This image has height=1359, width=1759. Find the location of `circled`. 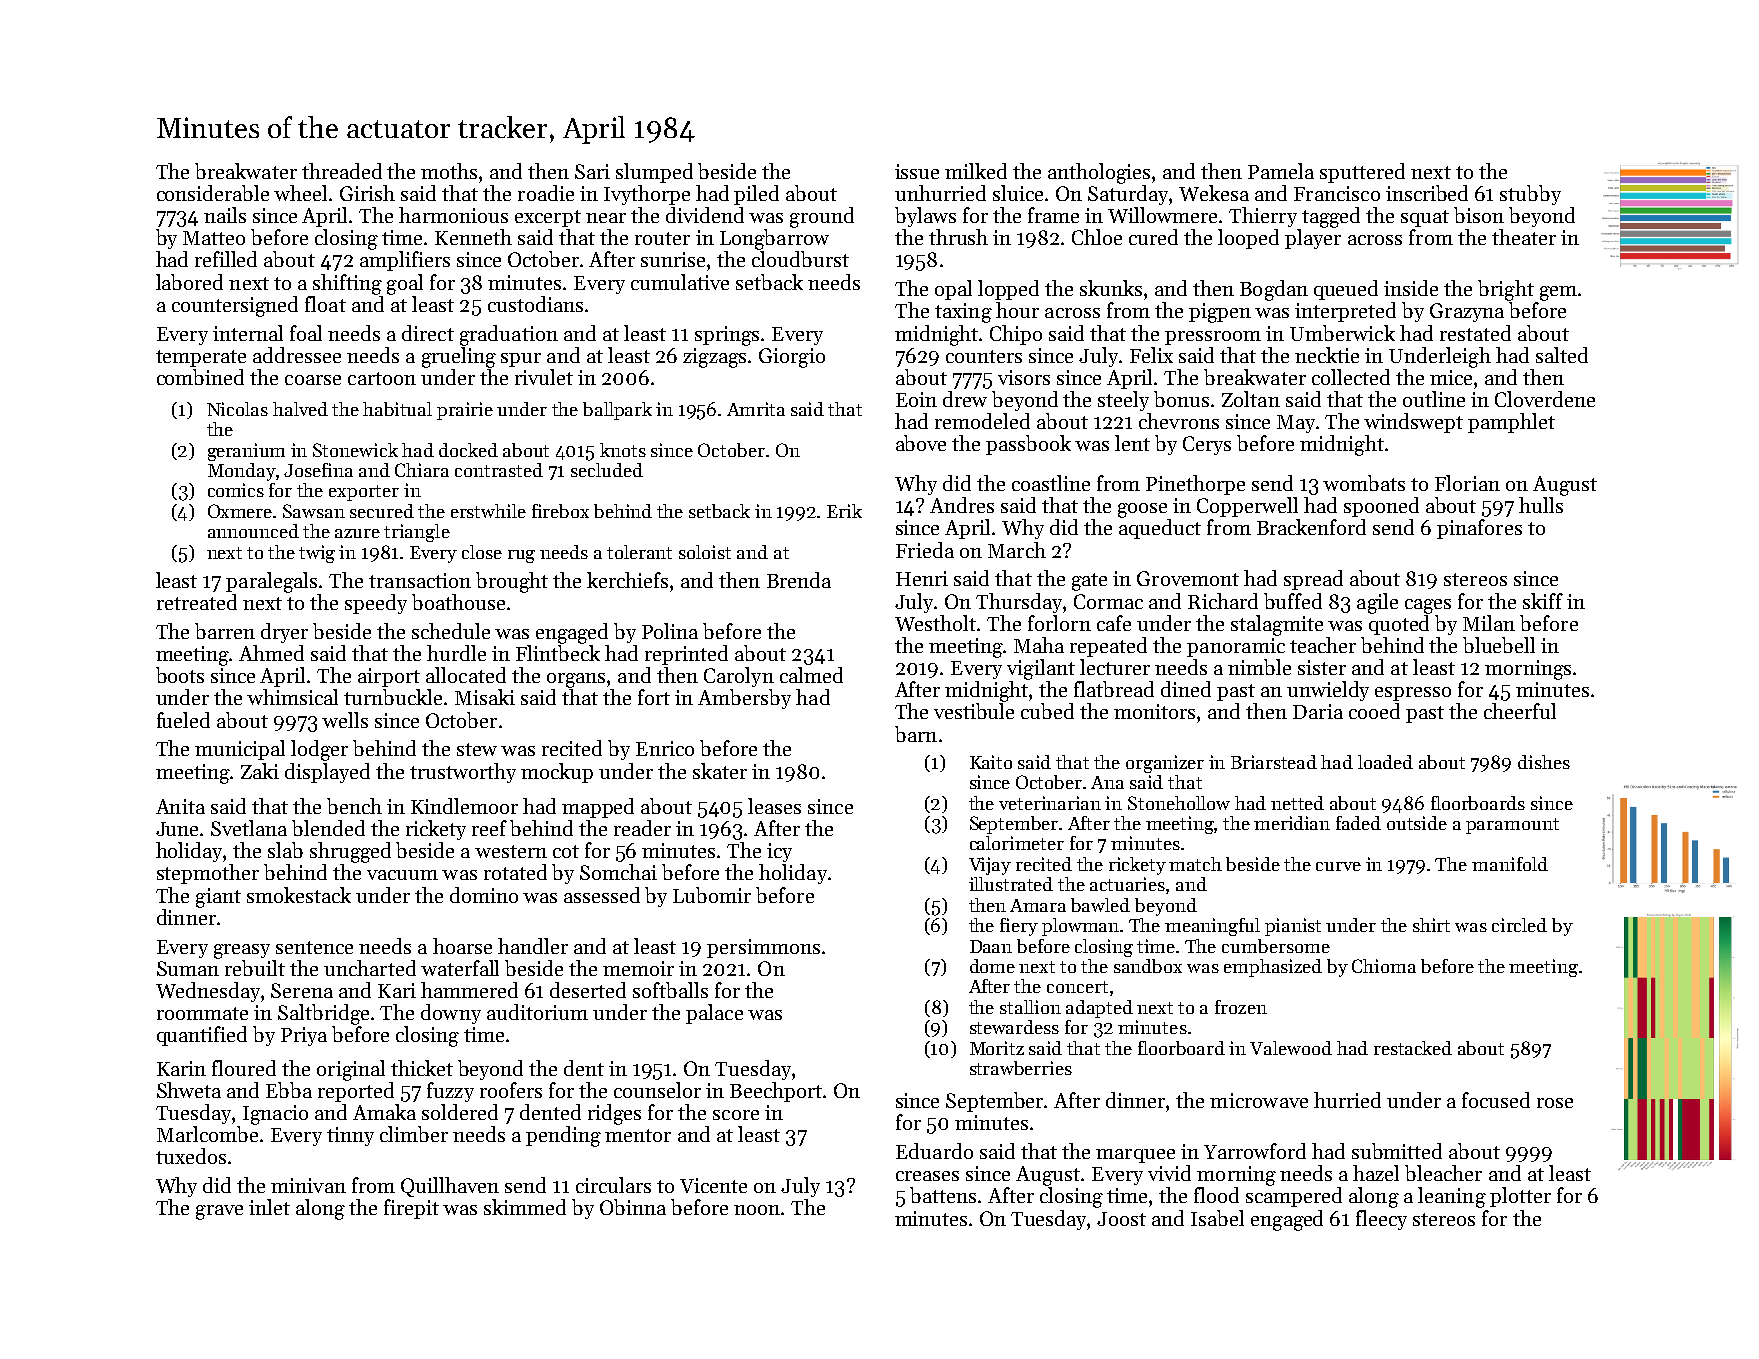

circled is located at coordinates (1519, 925).
